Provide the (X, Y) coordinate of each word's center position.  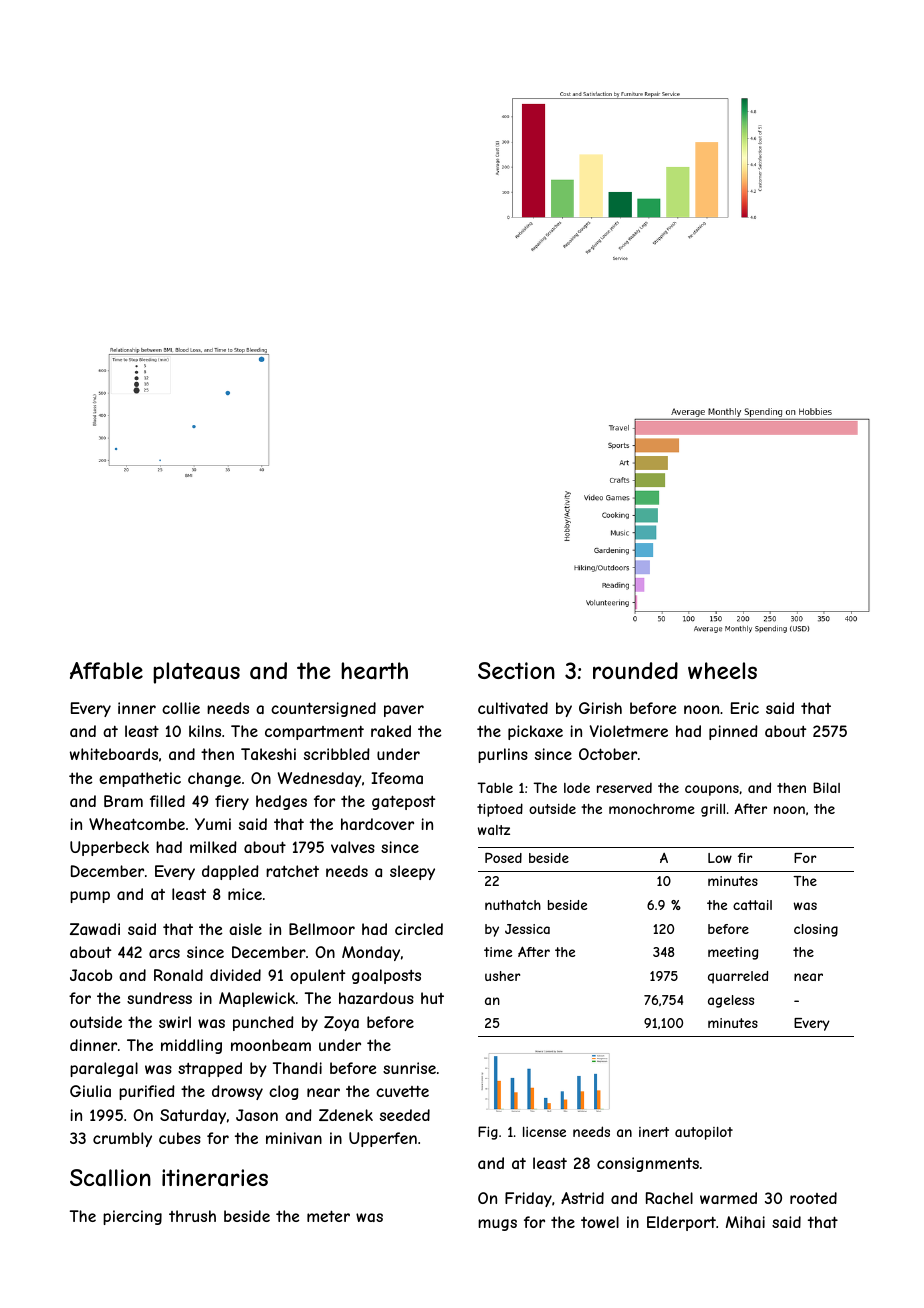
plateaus (196, 673)
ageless (731, 1001)
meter (328, 1216)
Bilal (826, 787)
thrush (192, 1216)
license (544, 1132)
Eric (745, 708)
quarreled (738, 977)
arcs (164, 953)
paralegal (104, 1069)
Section (516, 670)
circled (419, 929)
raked (391, 731)
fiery (232, 802)
